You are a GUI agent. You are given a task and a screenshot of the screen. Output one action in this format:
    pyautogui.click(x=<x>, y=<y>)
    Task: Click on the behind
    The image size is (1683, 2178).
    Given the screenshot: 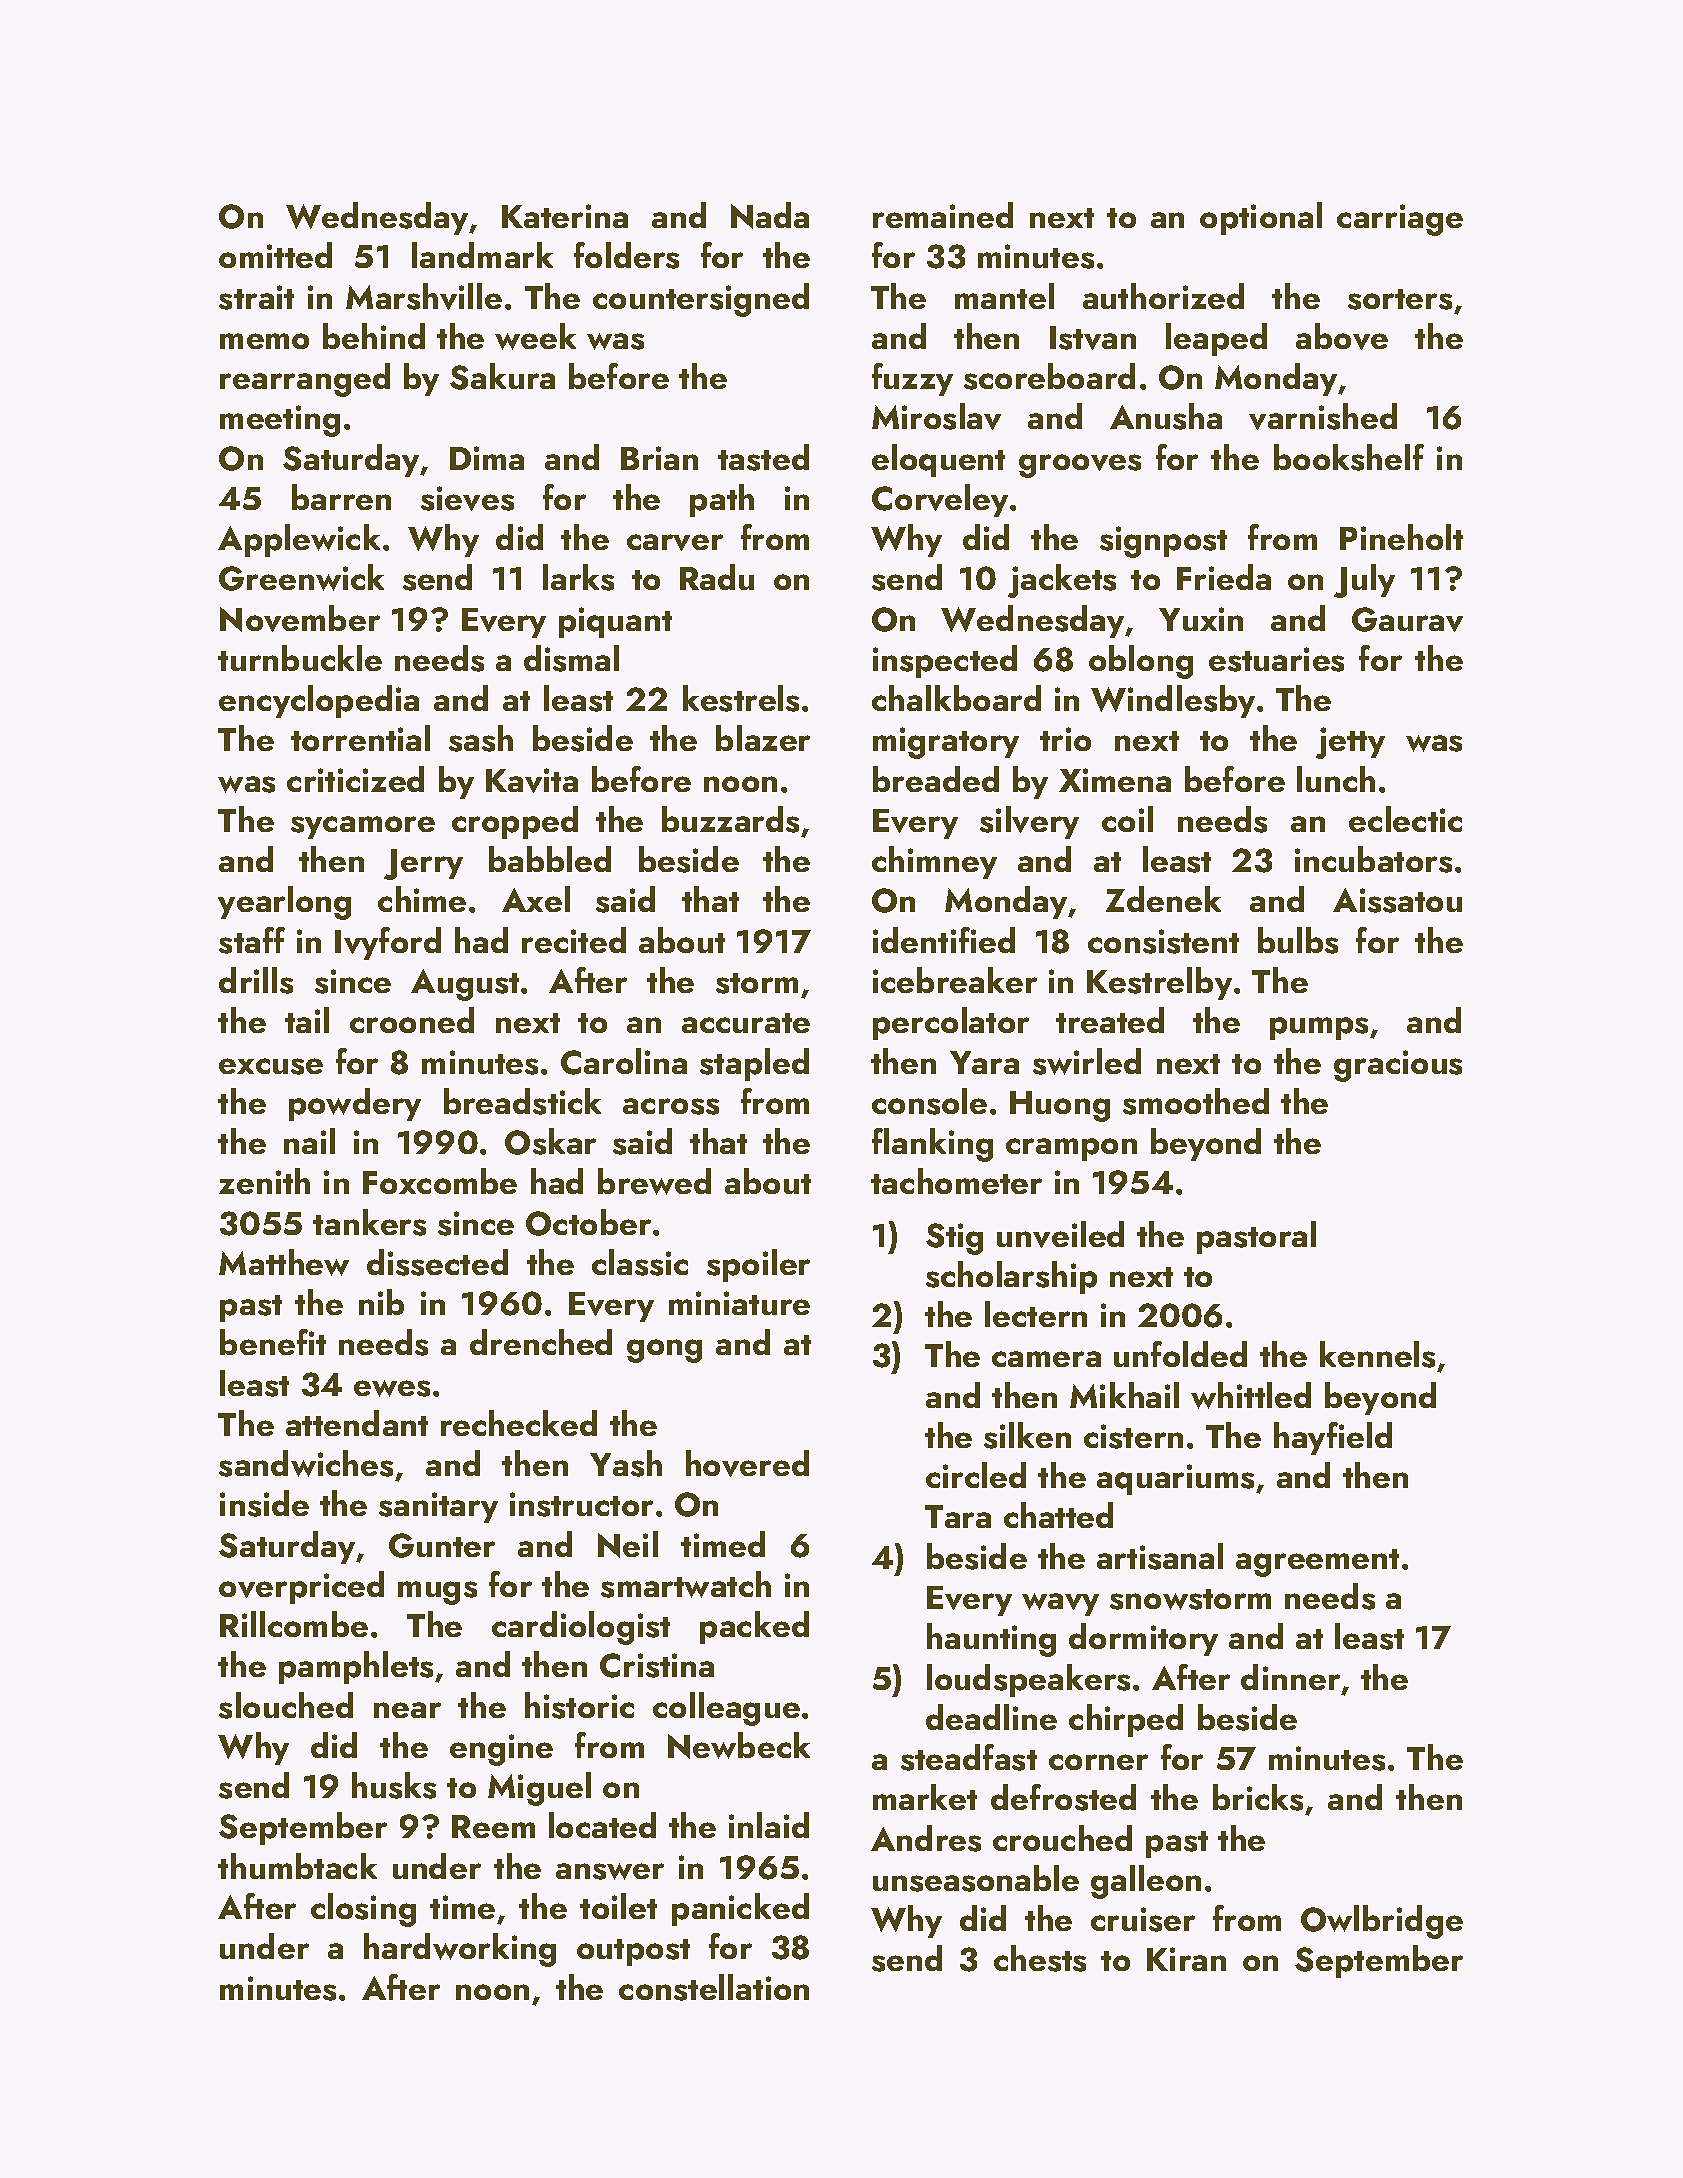 What is the action you would take?
    pyautogui.click(x=374, y=336)
